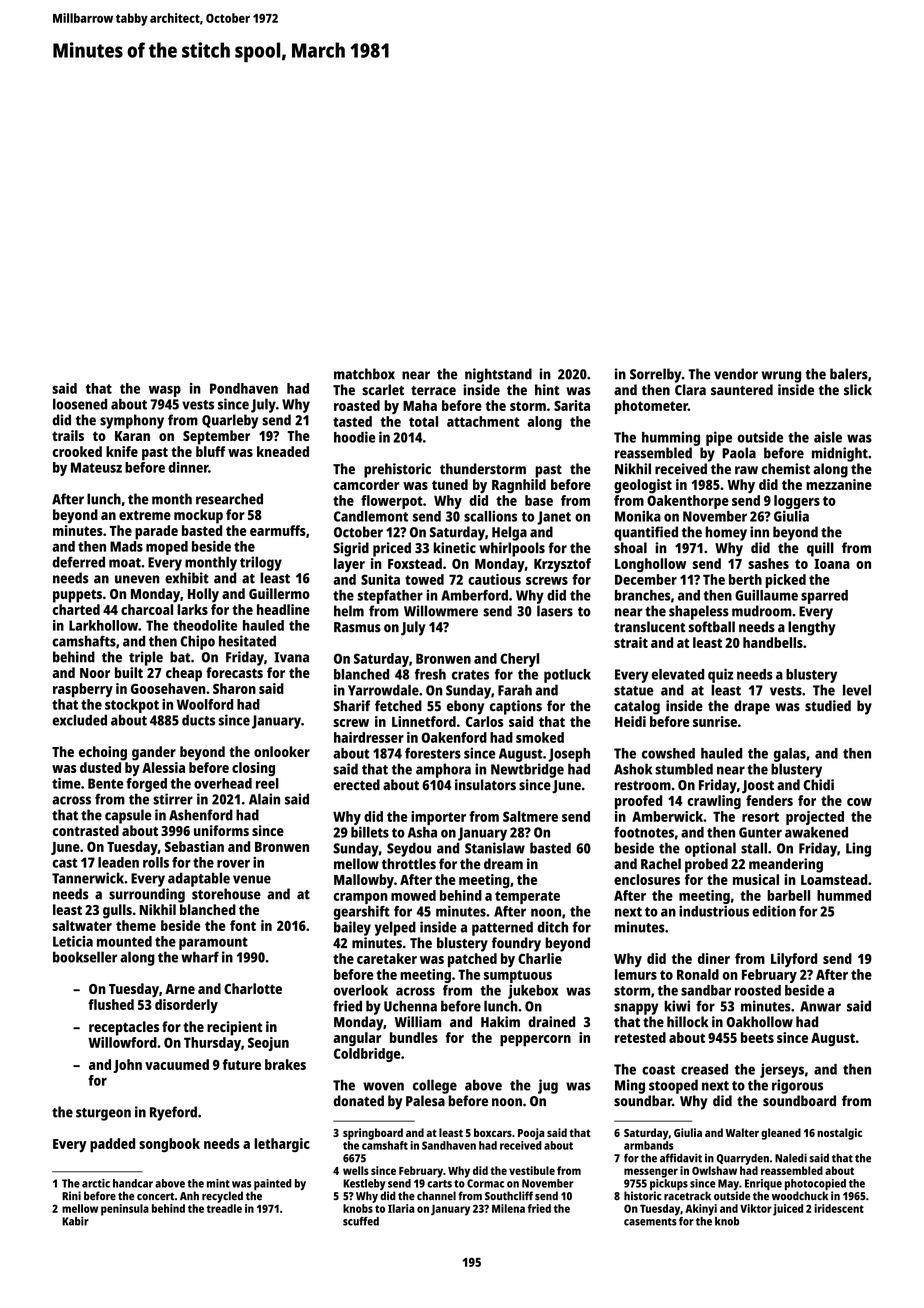 The image size is (924, 1308). What do you see at coordinates (361, 1221) in the document?
I see `scuffed` at bounding box center [361, 1221].
